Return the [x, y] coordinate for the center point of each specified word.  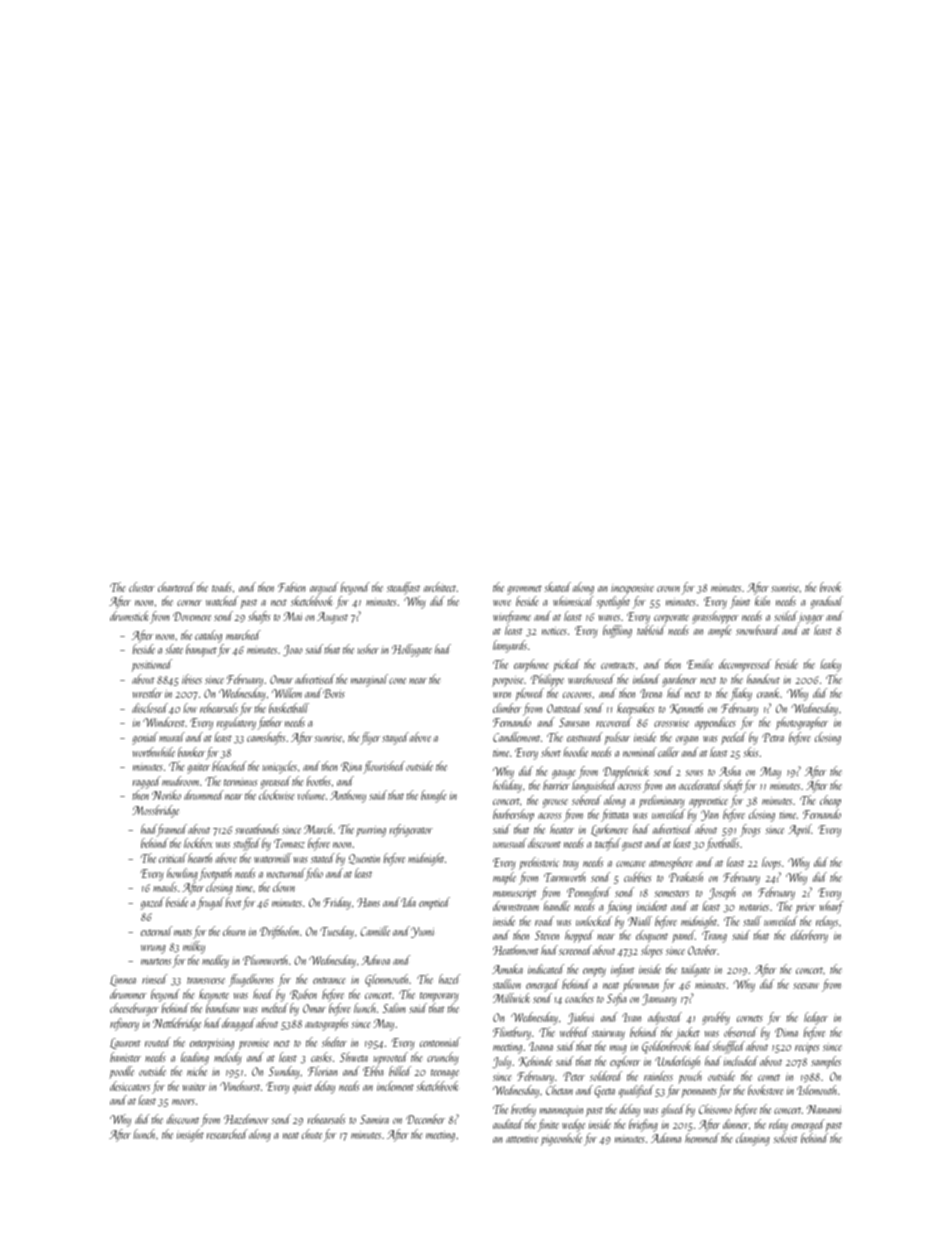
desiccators [130, 1086]
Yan [709, 815]
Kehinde [535, 1061]
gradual [827, 602]
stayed [395, 738]
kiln [762, 601]
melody [228, 1058]
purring [371, 831]
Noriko [166, 795]
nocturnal [286, 873]
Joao [292, 650]
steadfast [403, 588]
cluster [142, 587]
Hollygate [412, 650]
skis [751, 752]
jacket [687, 1033]
